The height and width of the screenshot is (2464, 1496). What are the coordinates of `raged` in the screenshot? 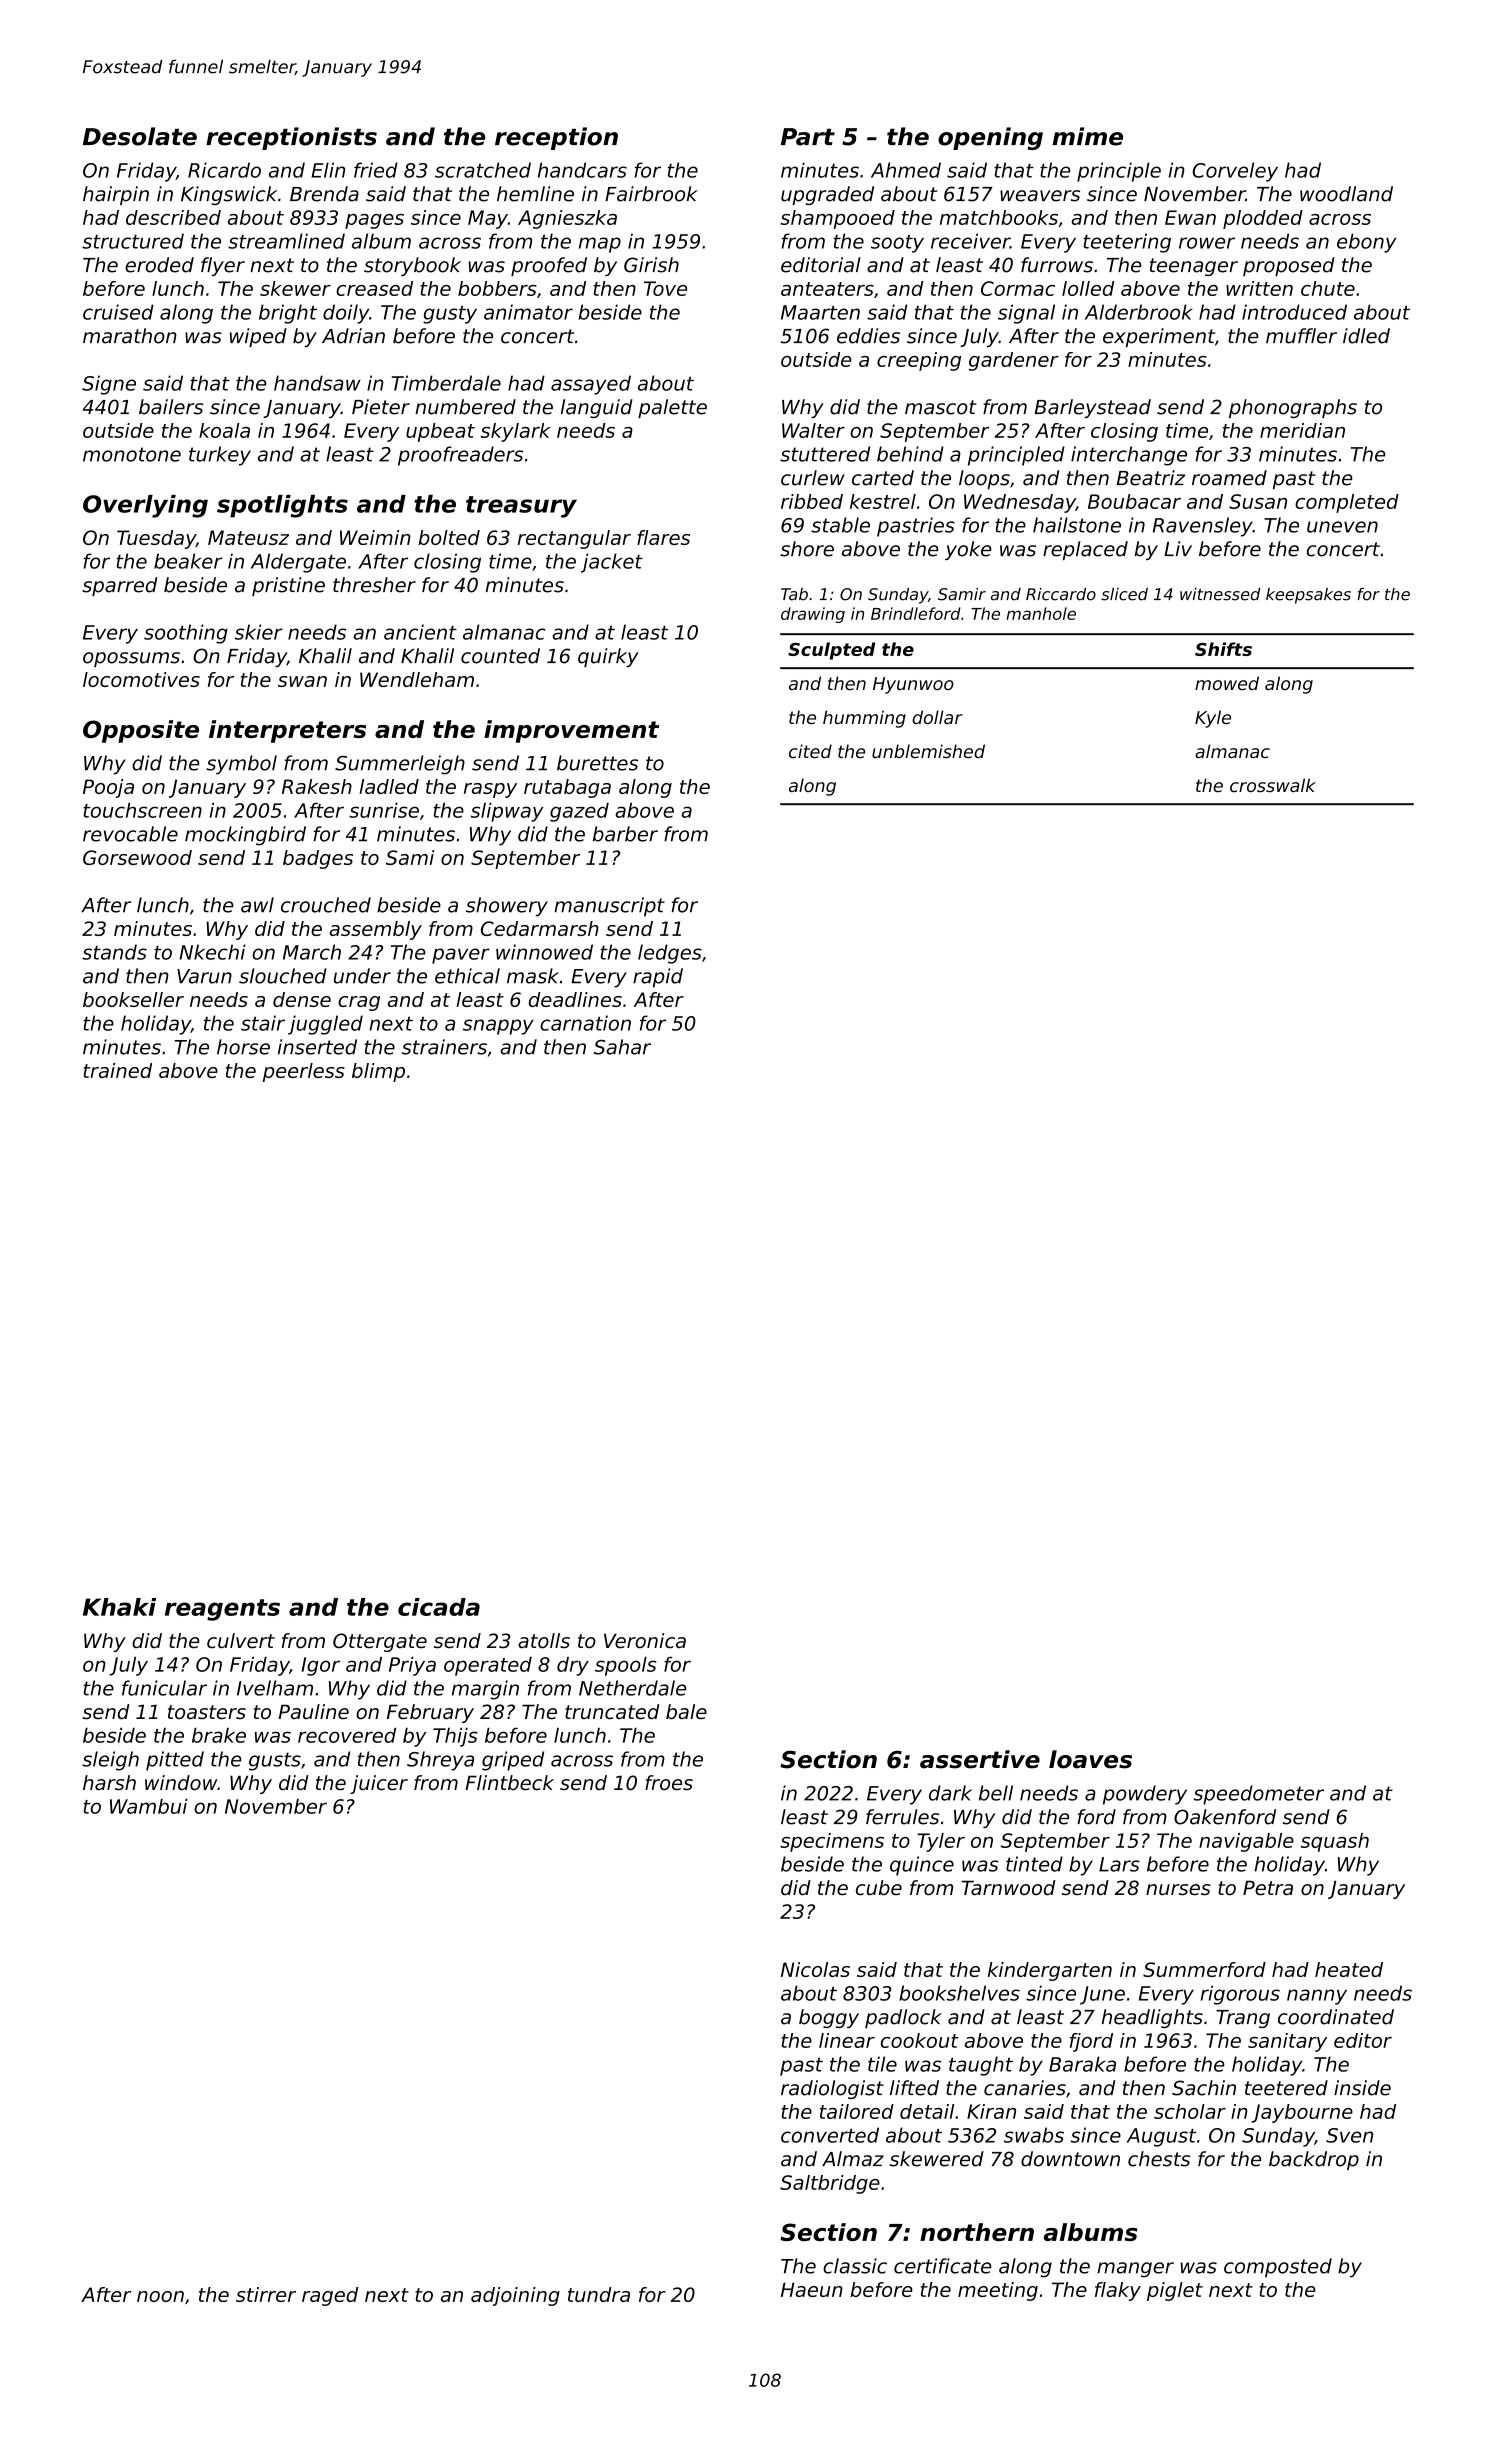 It's located at (330, 2296).
